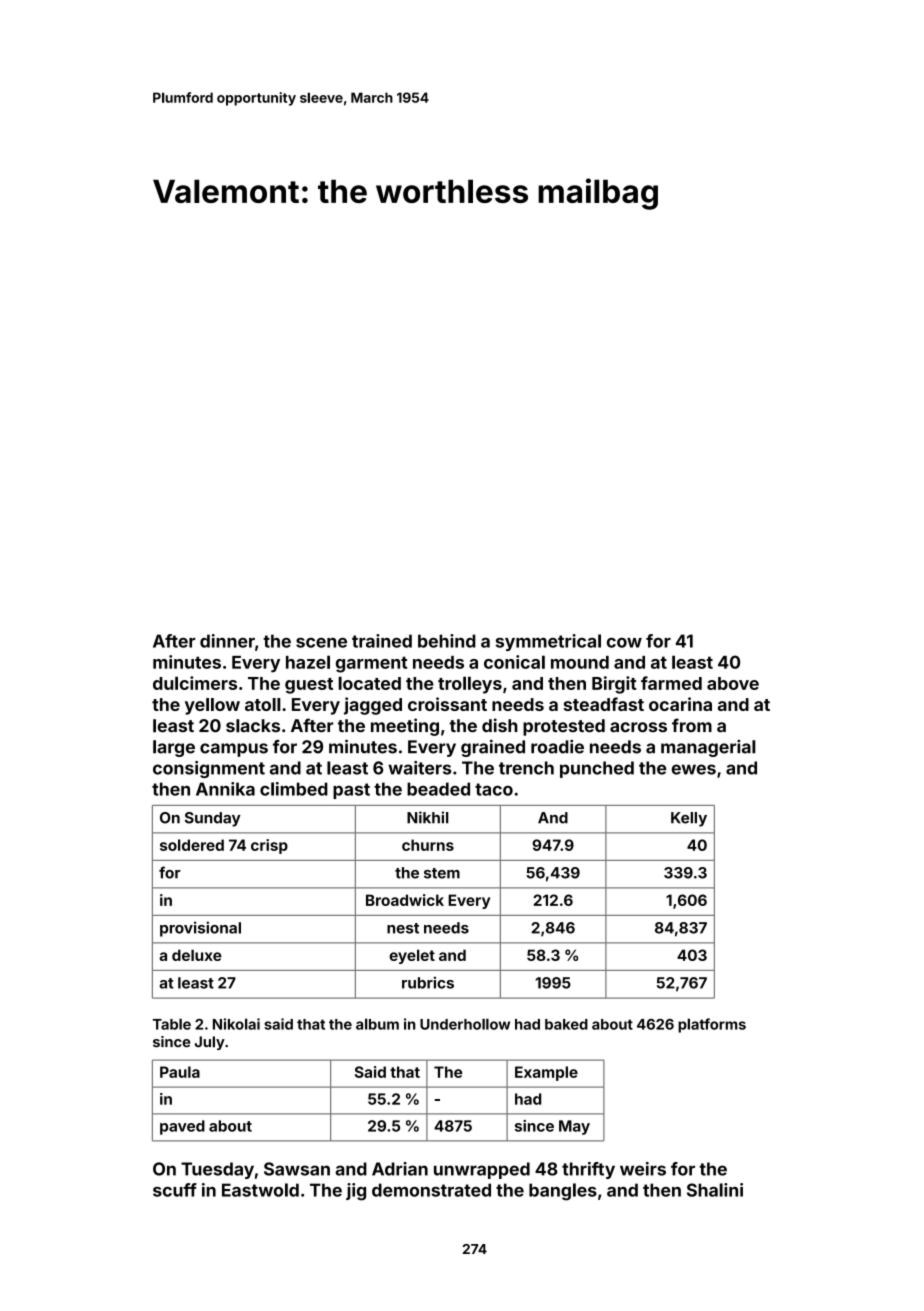 This image has width=924, height=1311. Describe the element at coordinates (309, 686) in the image. I see `guest` at that location.
